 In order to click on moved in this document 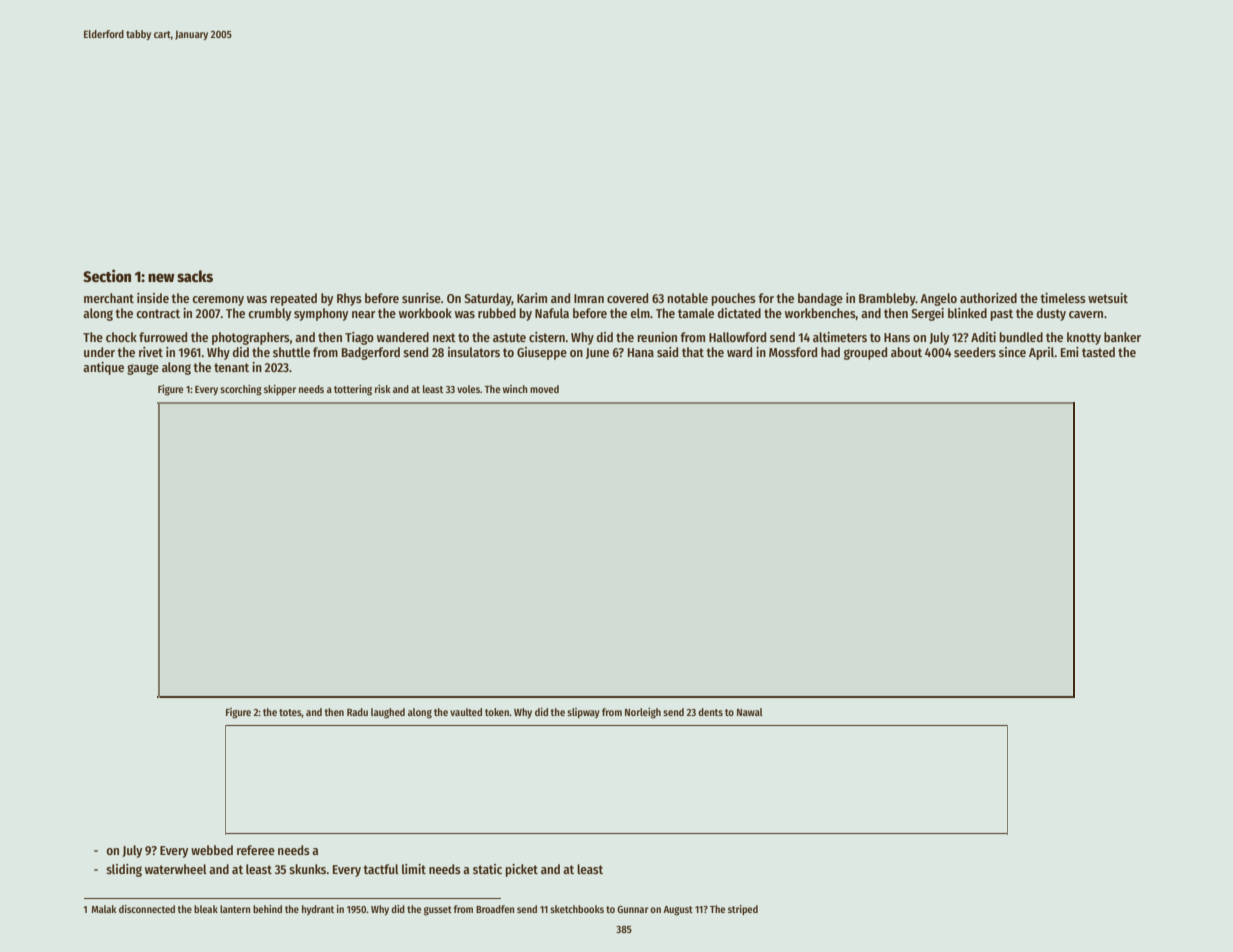, I will do `click(544, 389)`.
